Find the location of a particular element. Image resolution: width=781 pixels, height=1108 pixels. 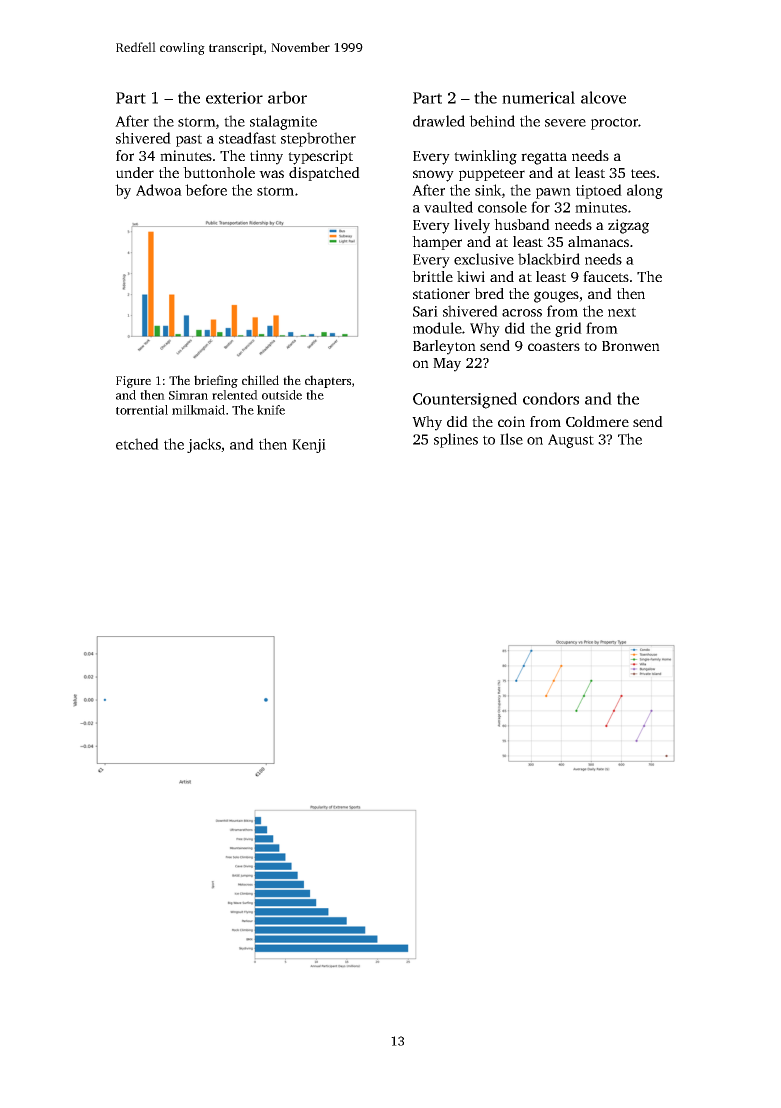

relented is located at coordinates (235, 395).
